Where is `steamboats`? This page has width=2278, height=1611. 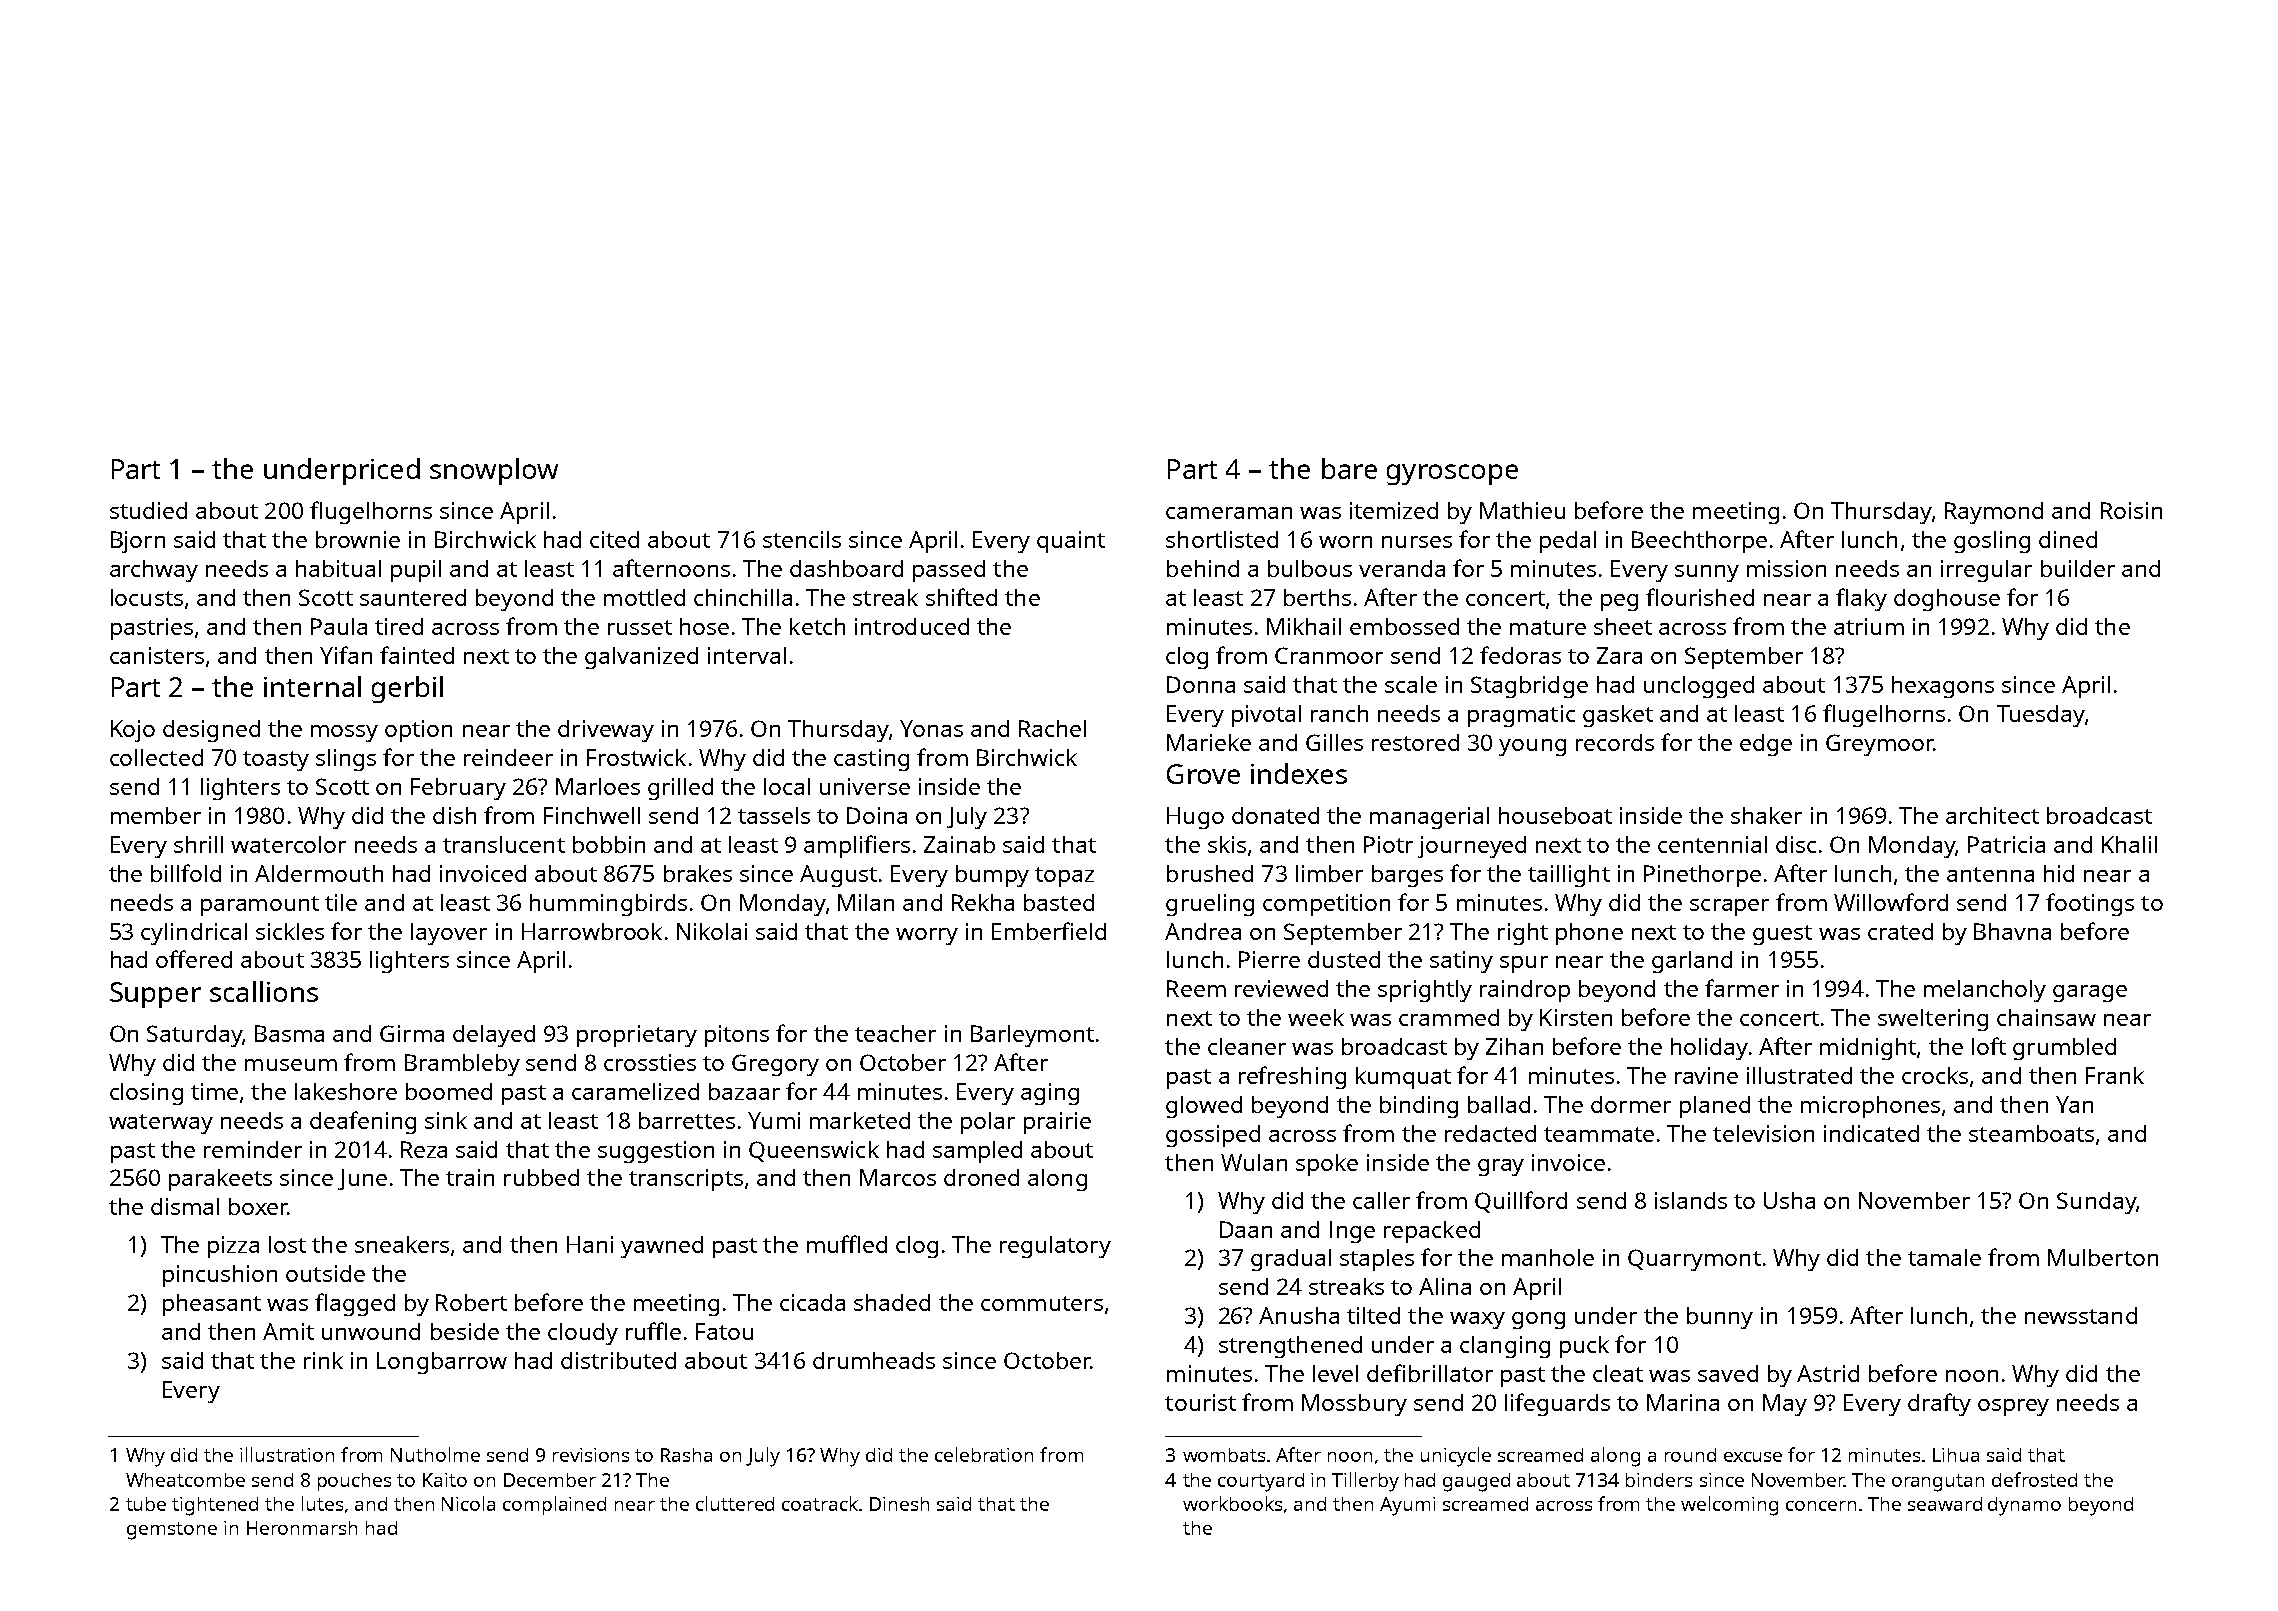
steamboats is located at coordinates (2031, 1133).
